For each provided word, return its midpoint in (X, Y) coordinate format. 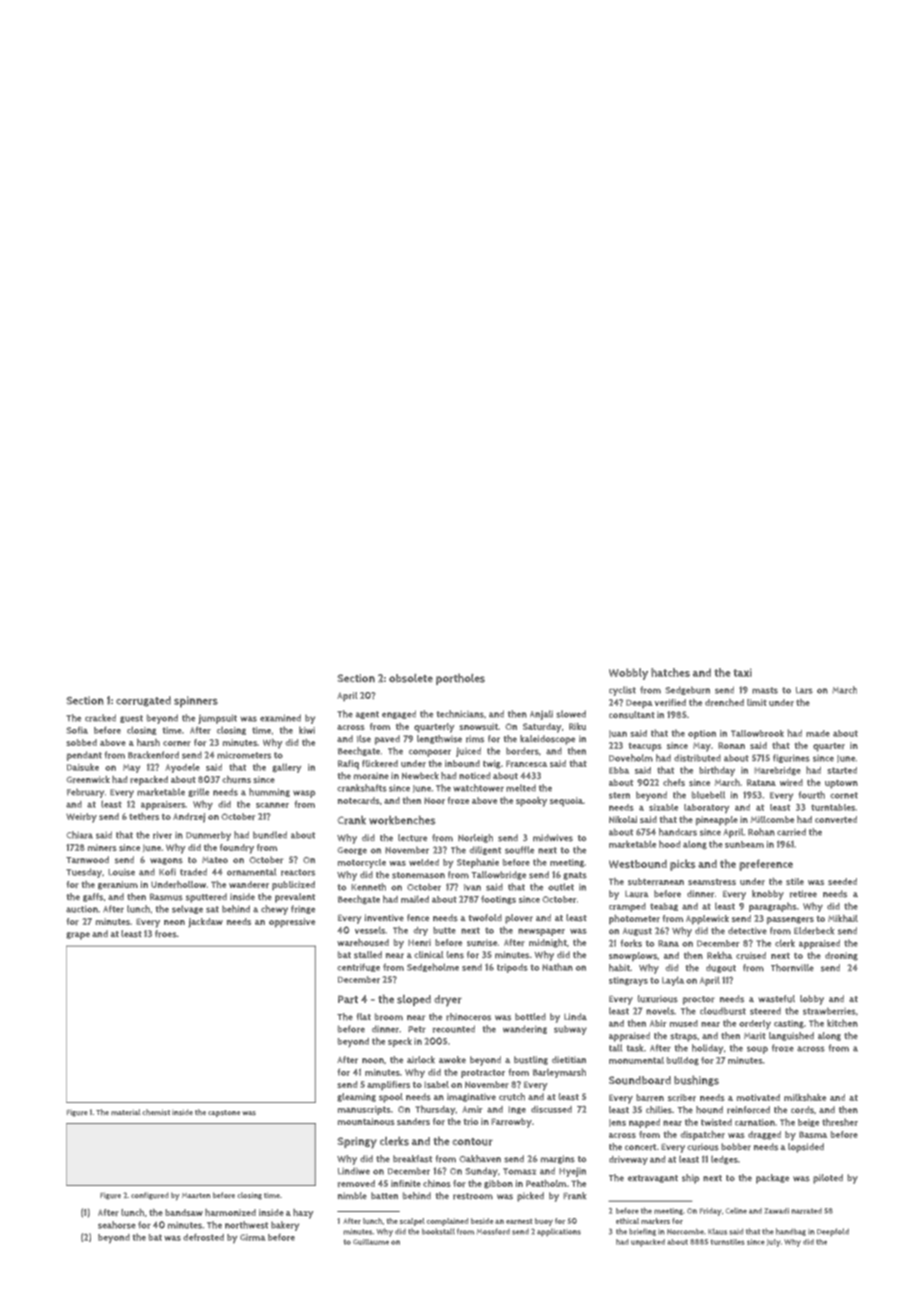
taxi (742, 672)
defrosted (203, 1237)
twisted (716, 1122)
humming (269, 792)
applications (559, 1232)
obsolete (411, 678)
